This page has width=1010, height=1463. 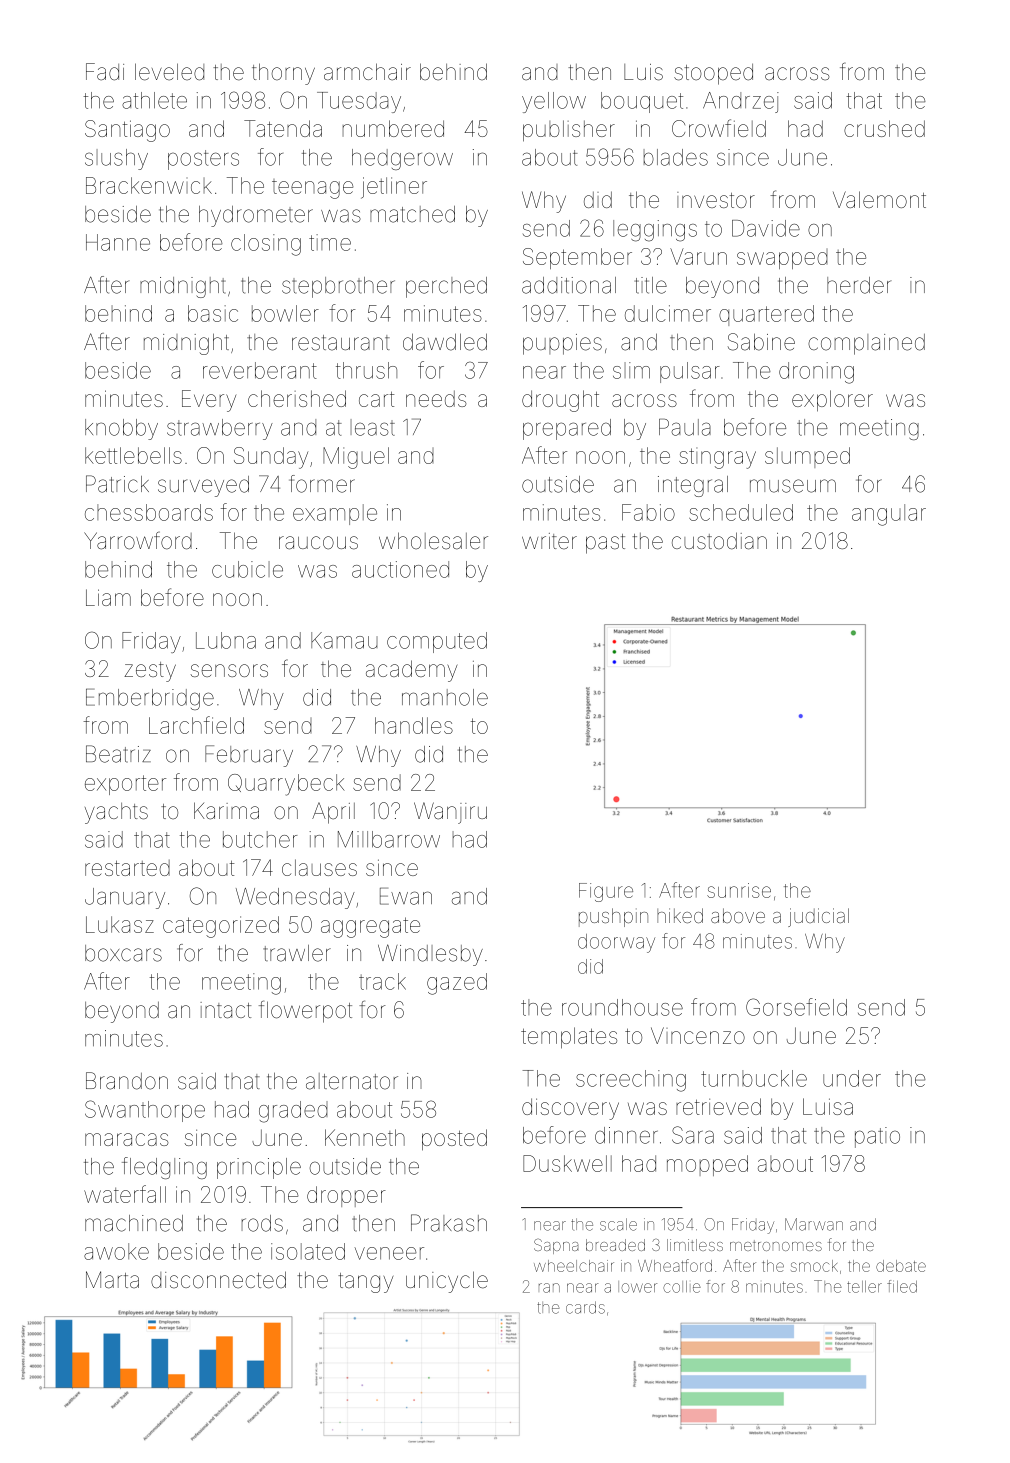 What do you see at coordinates (108, 597) in the page?
I see `Liam` at bounding box center [108, 597].
